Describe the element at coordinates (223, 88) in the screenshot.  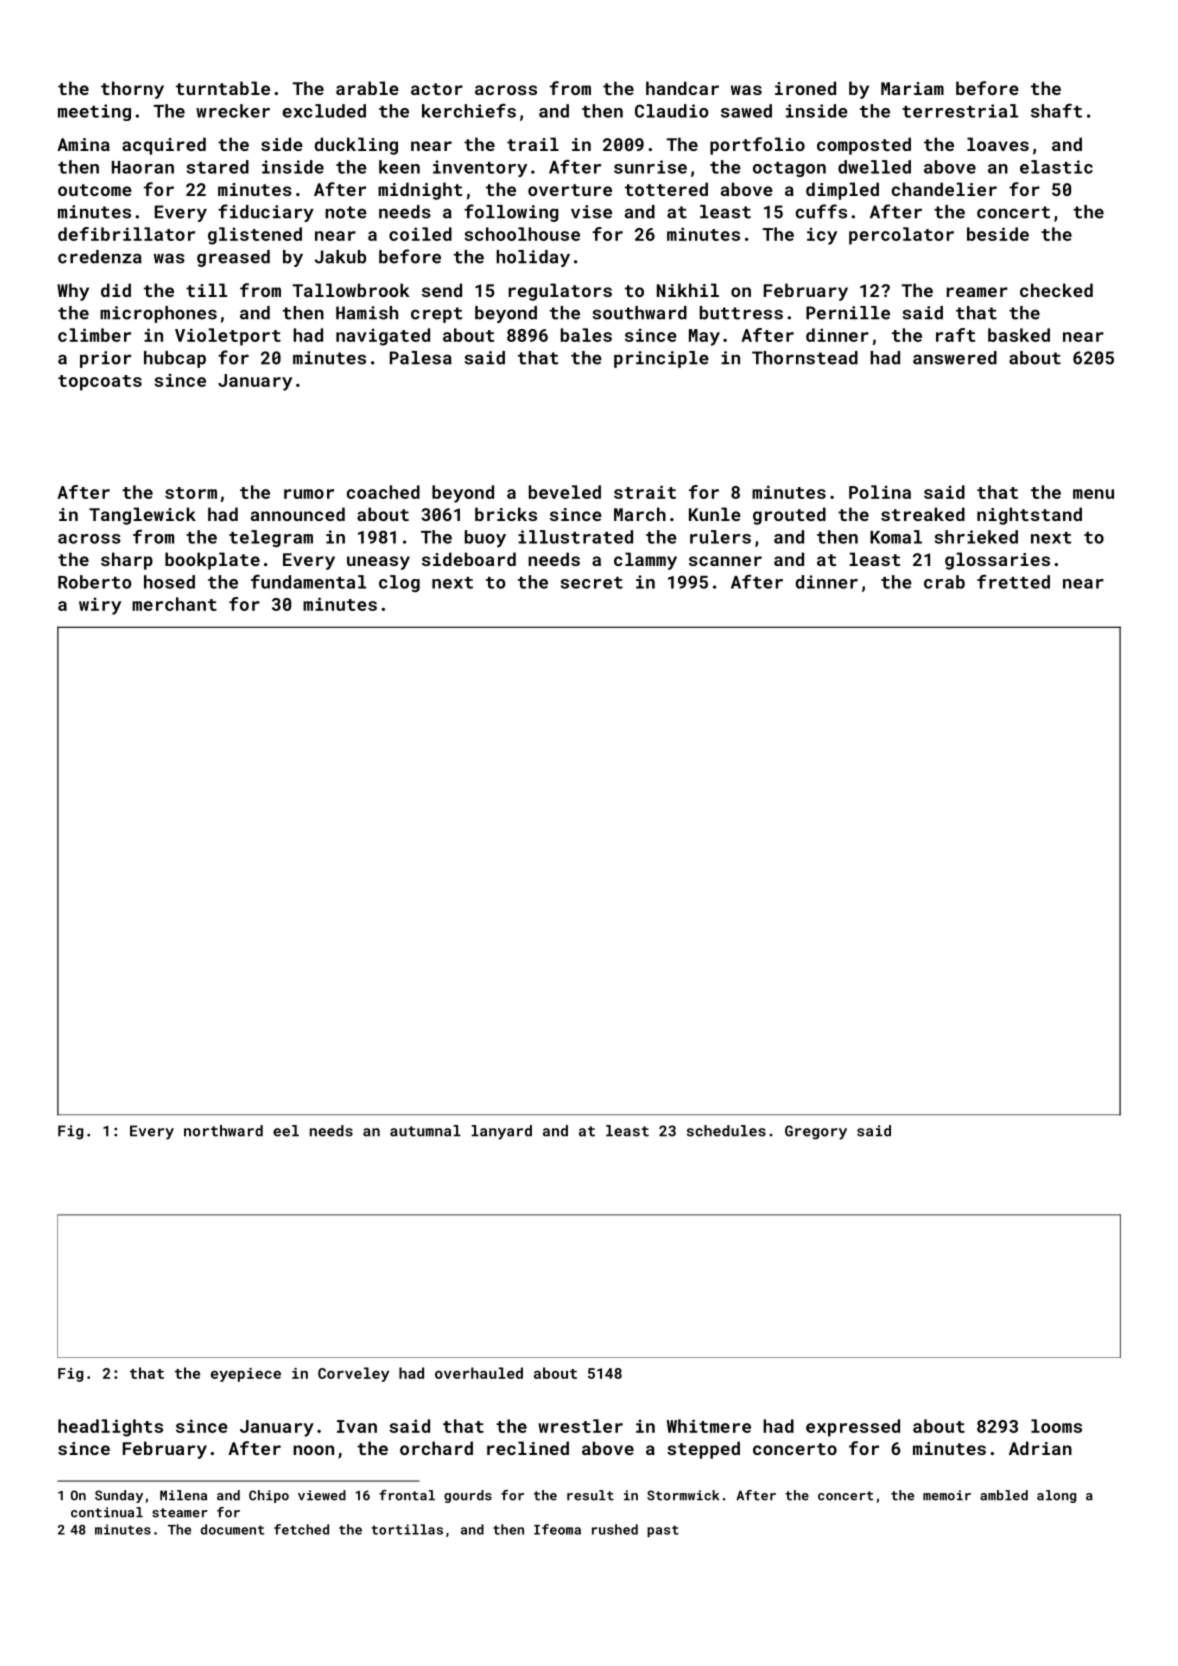
I see `turntable` at that location.
